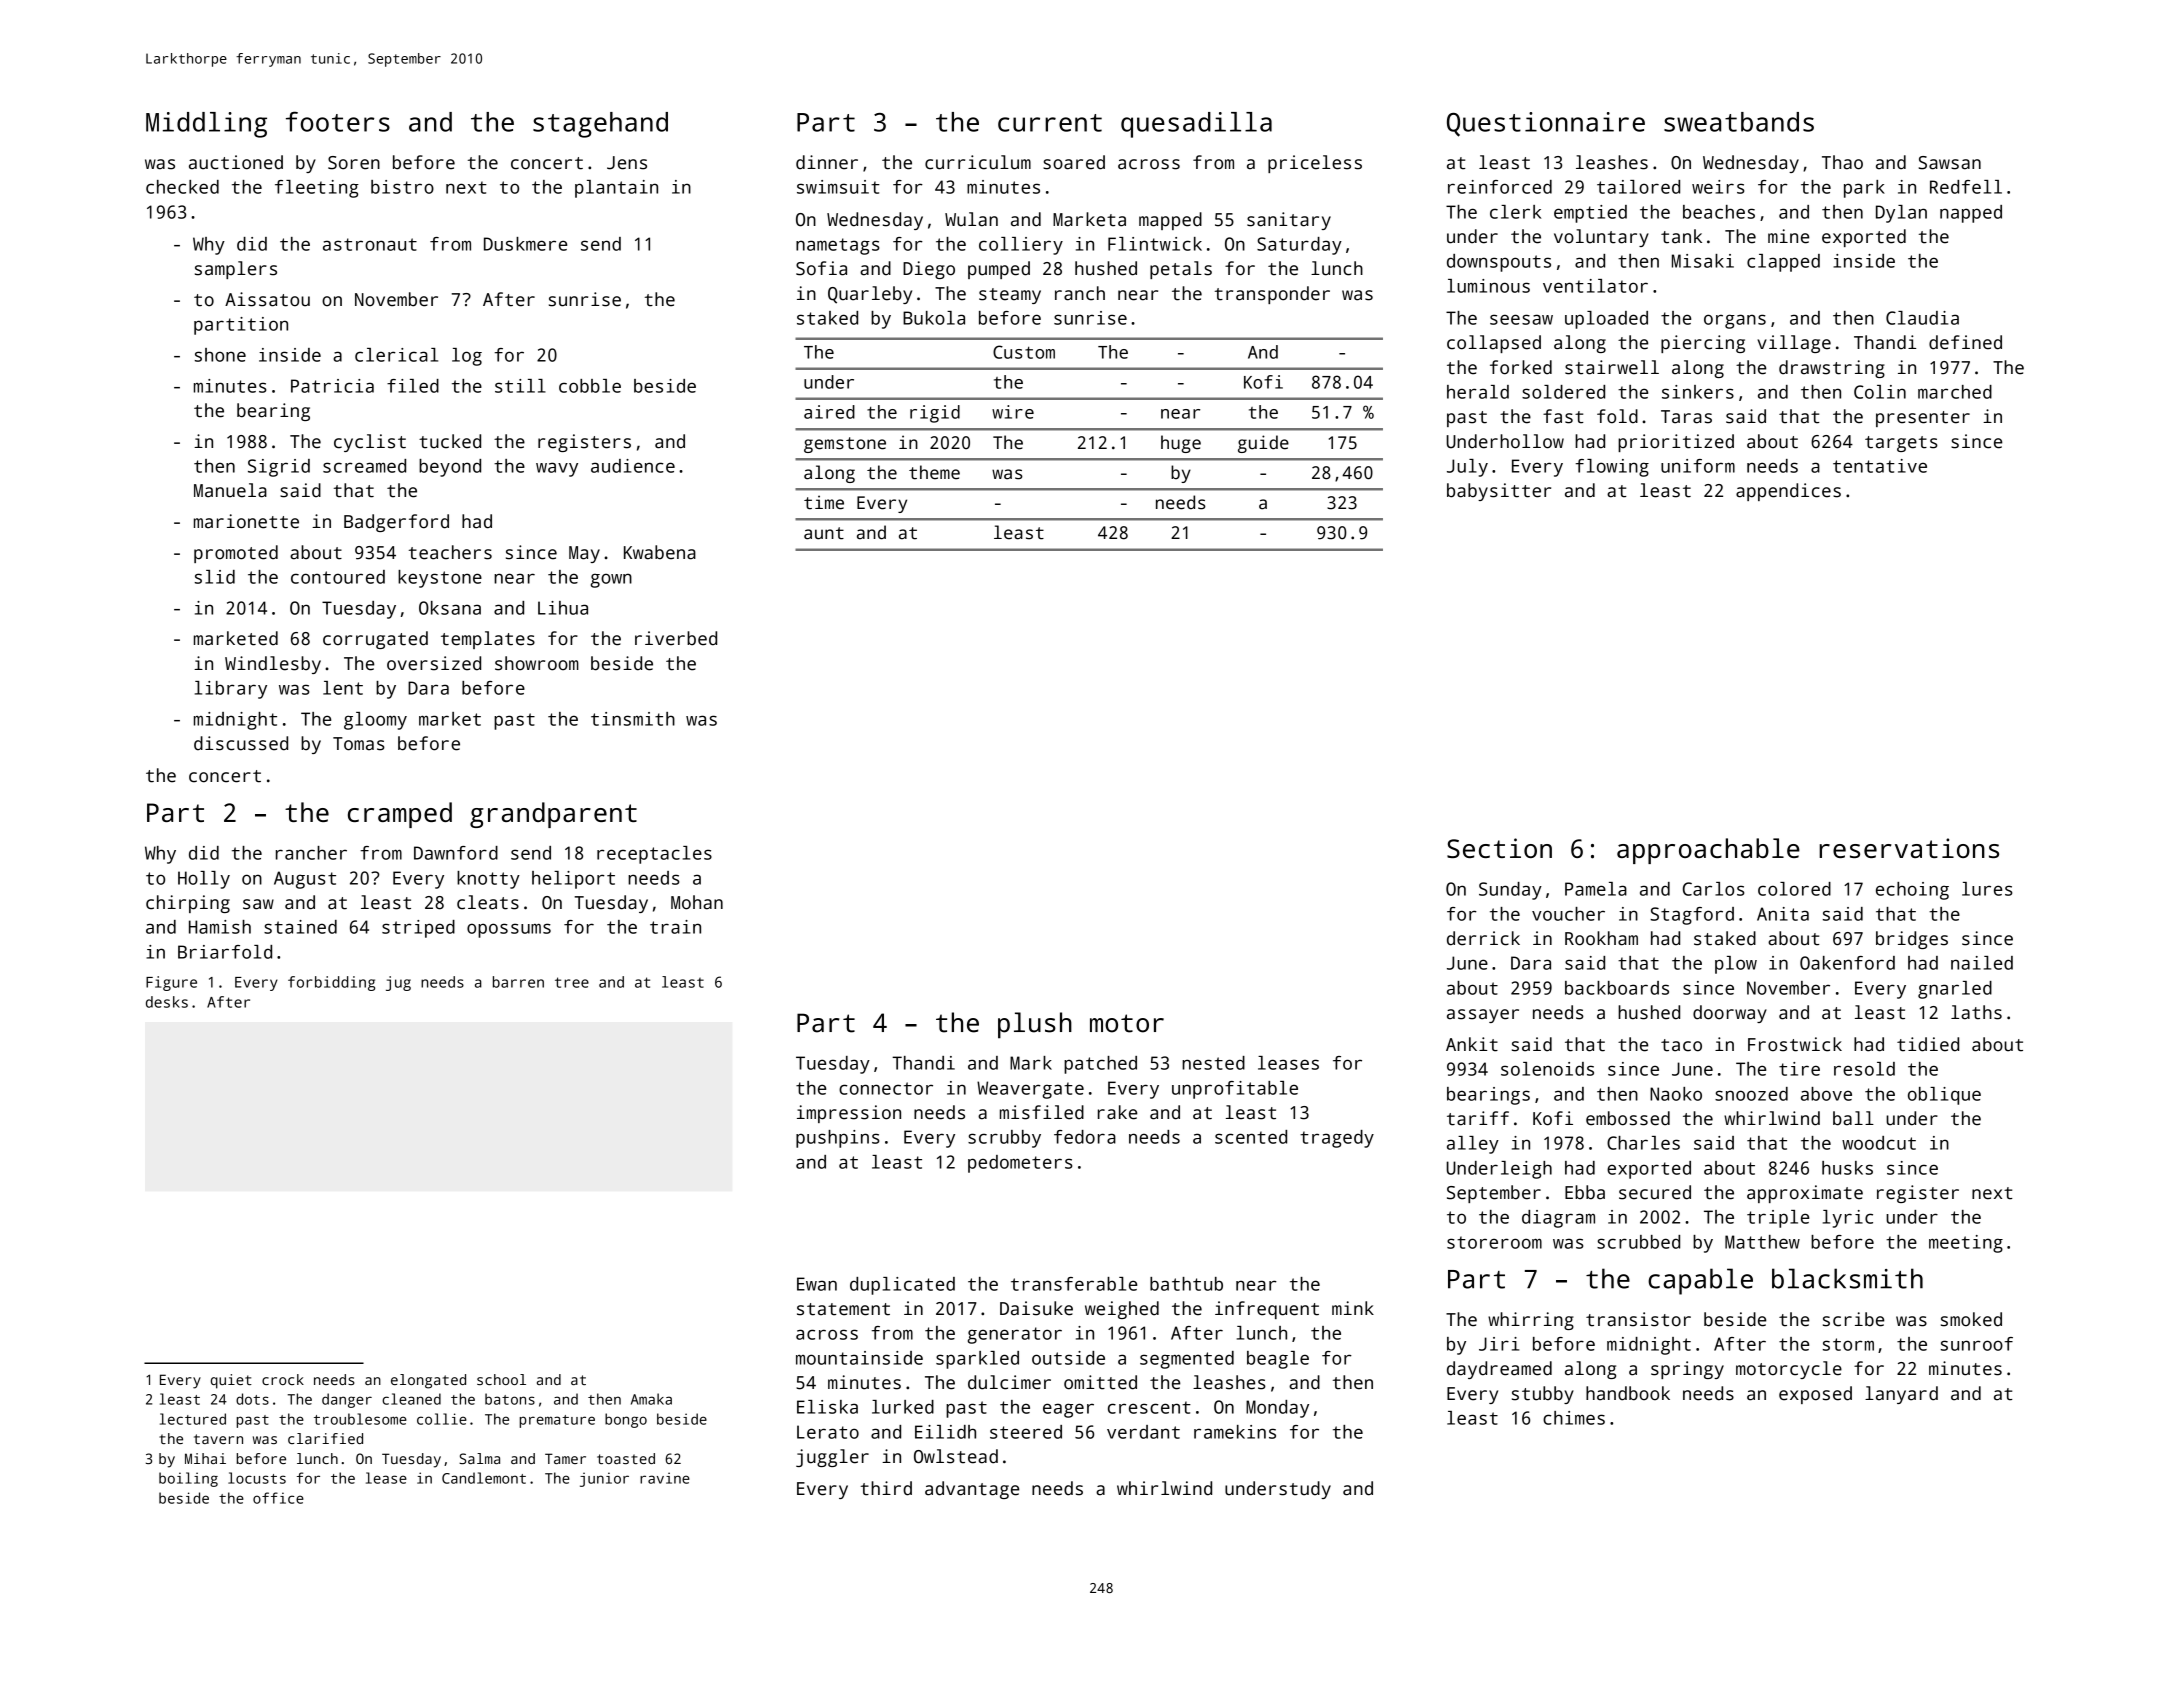 The image size is (2178, 1683). I want to click on approachable, so click(1708, 851).
